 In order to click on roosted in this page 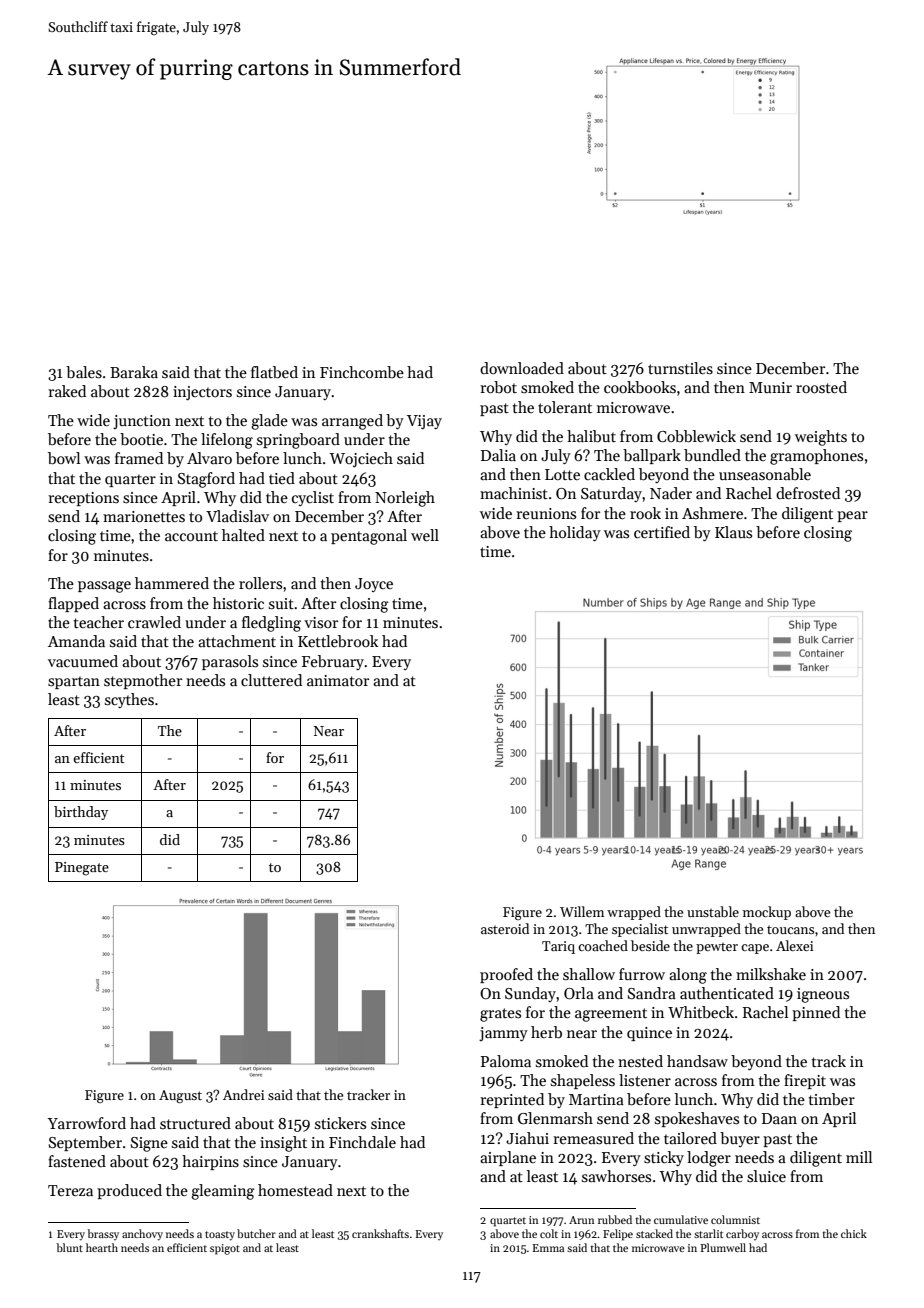, I will do `click(821, 387)`.
